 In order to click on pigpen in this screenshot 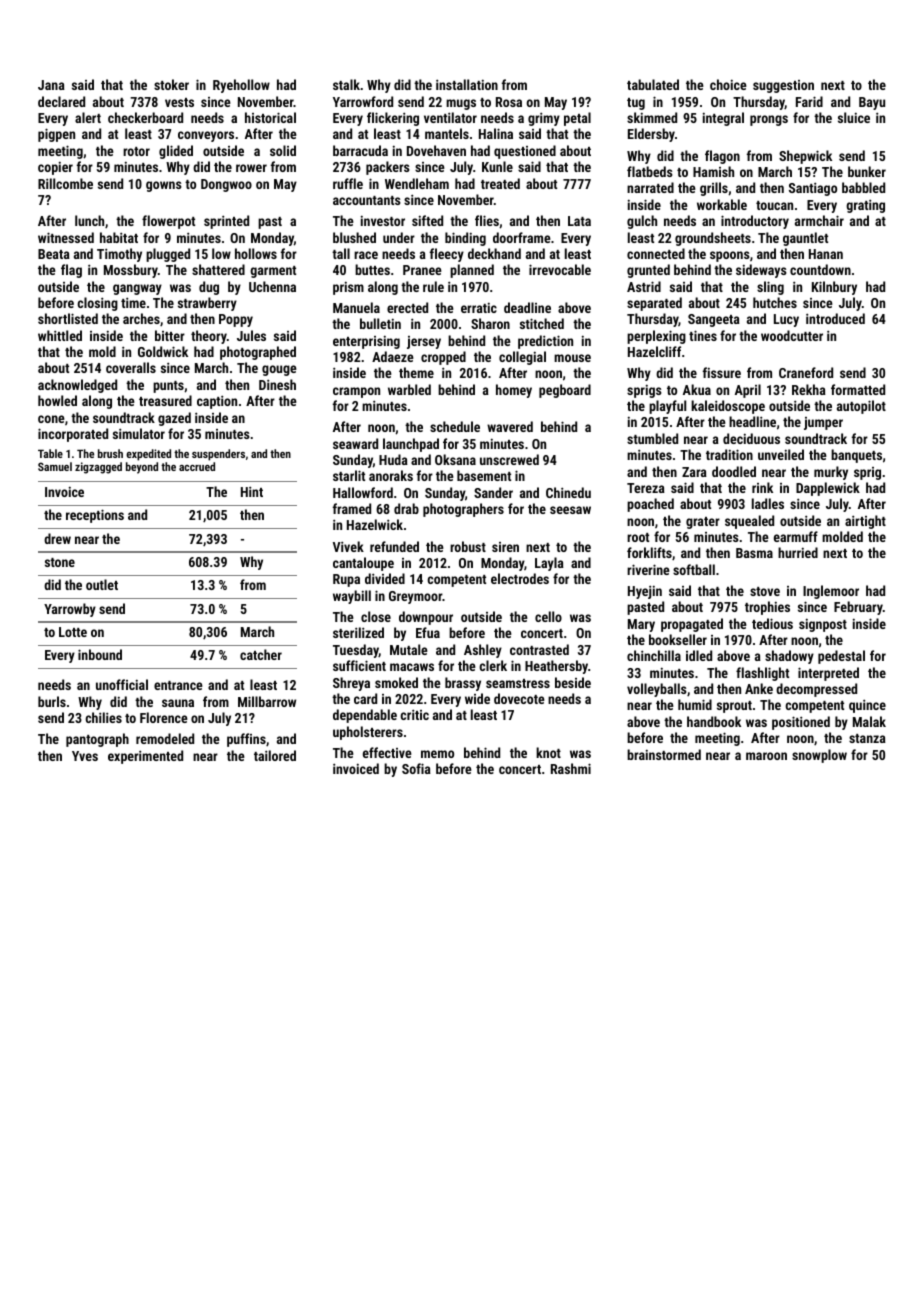, I will do `click(56, 135)`.
